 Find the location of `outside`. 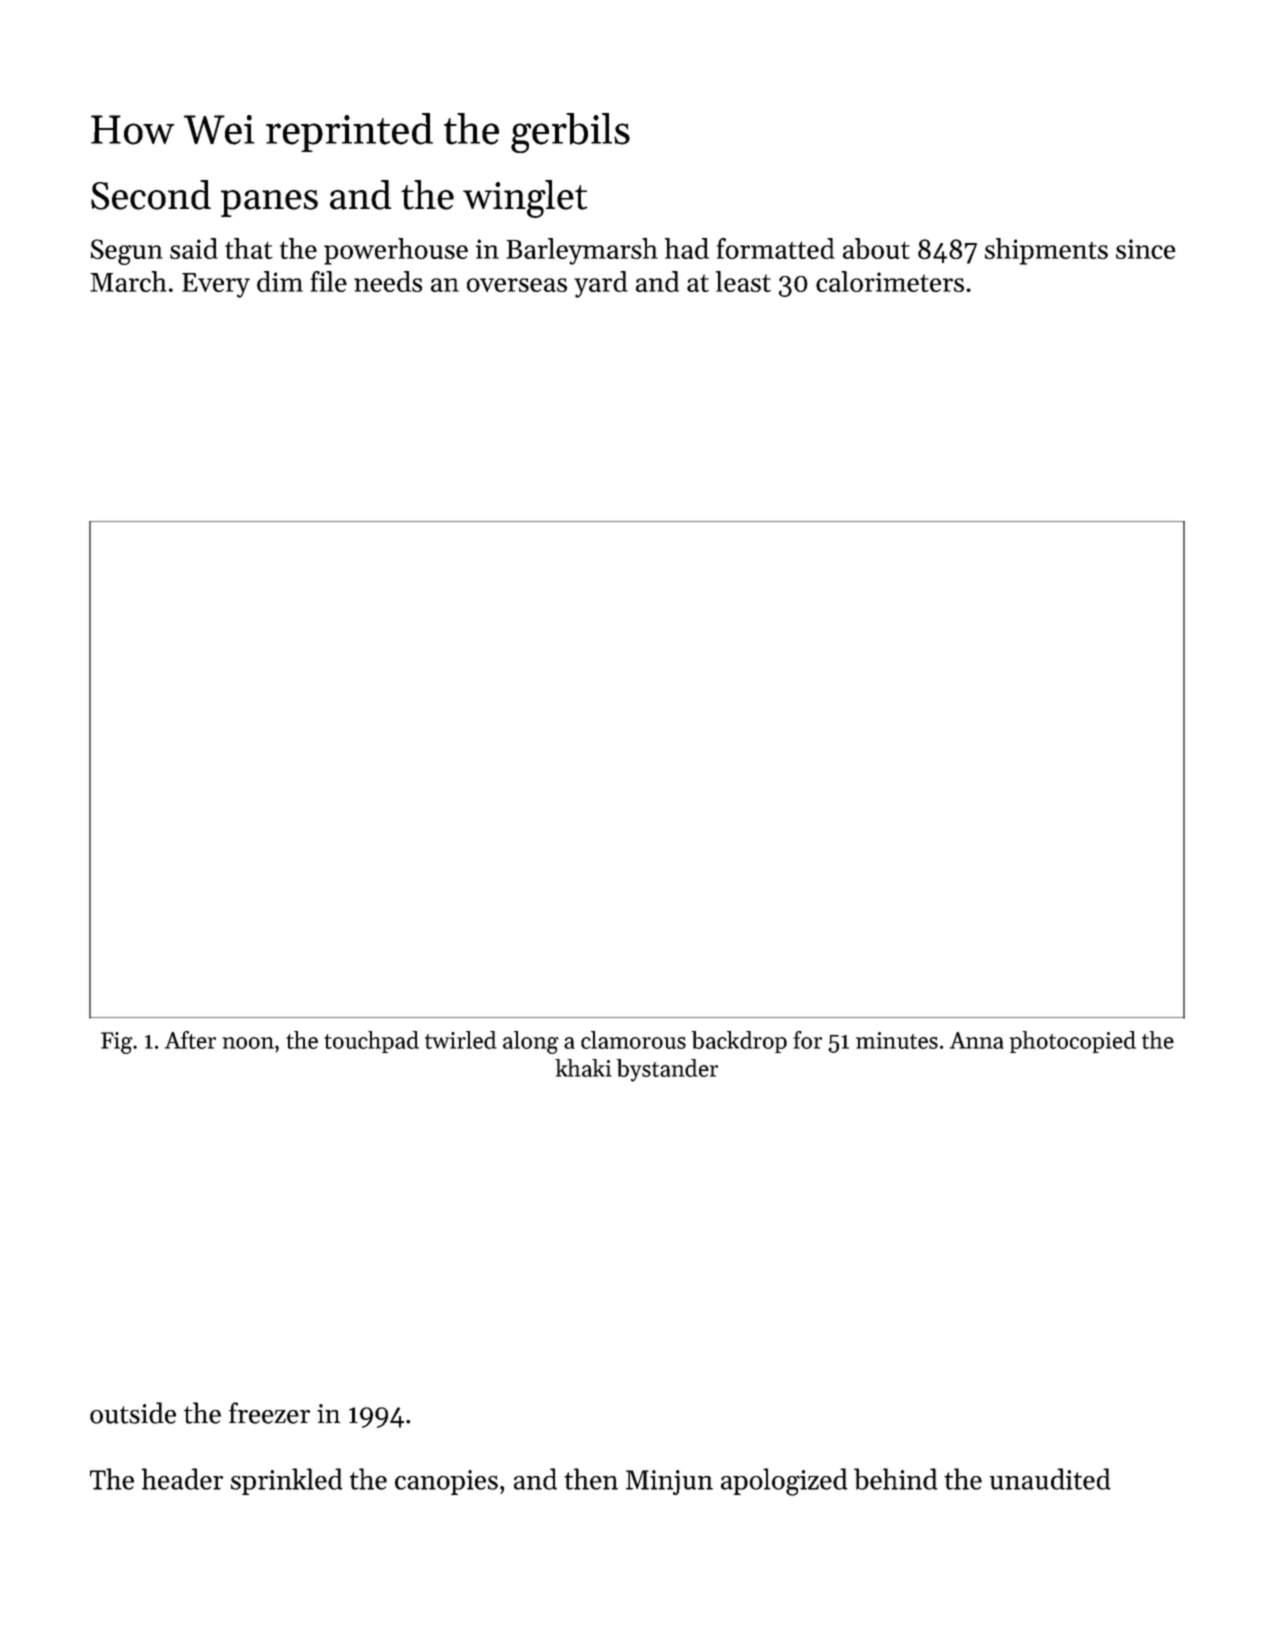

outside is located at coordinates (133, 1413).
